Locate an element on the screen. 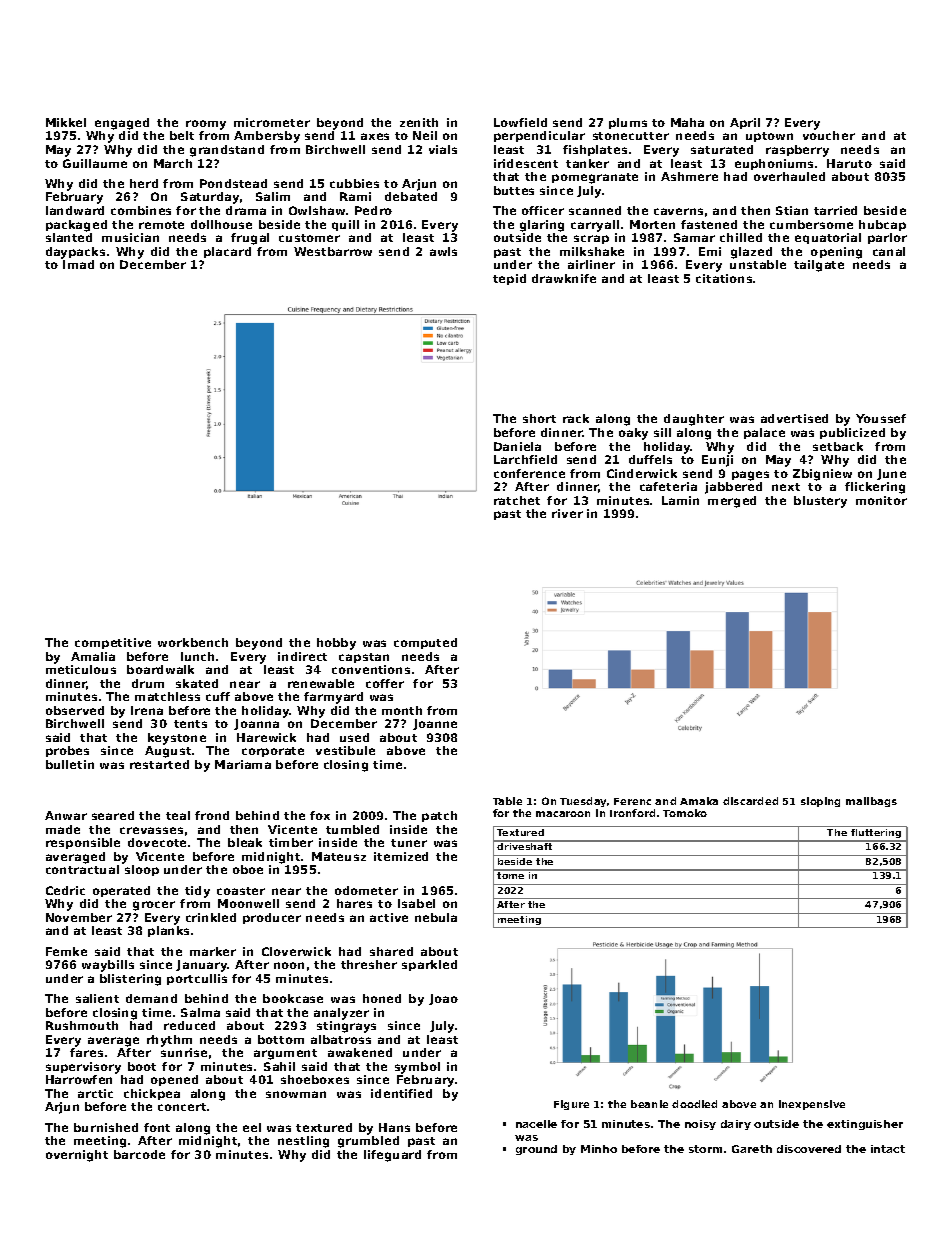  competitive is located at coordinates (113, 643).
